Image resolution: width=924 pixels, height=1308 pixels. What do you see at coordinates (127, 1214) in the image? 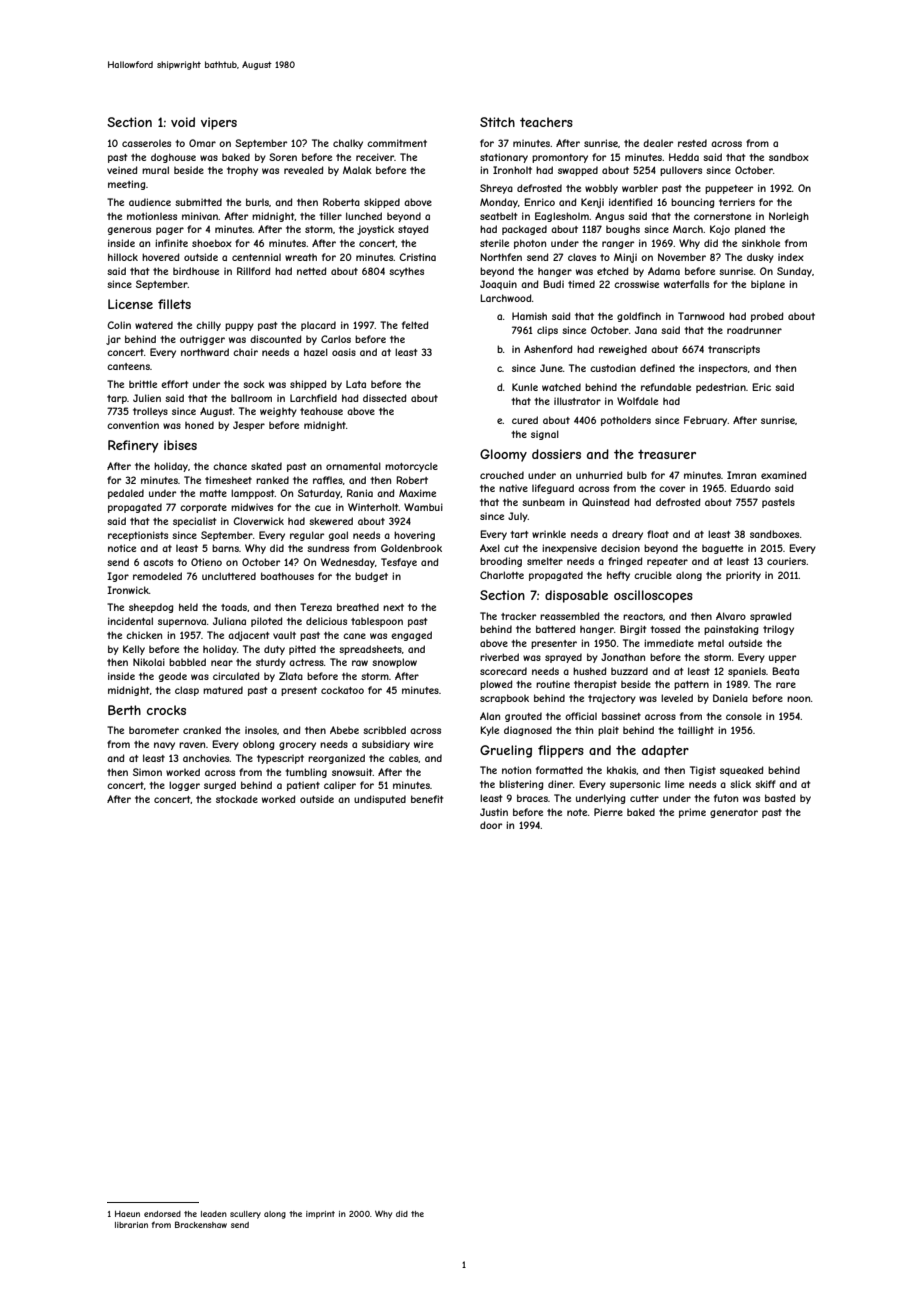
I see `Haeun` at bounding box center [127, 1214].
